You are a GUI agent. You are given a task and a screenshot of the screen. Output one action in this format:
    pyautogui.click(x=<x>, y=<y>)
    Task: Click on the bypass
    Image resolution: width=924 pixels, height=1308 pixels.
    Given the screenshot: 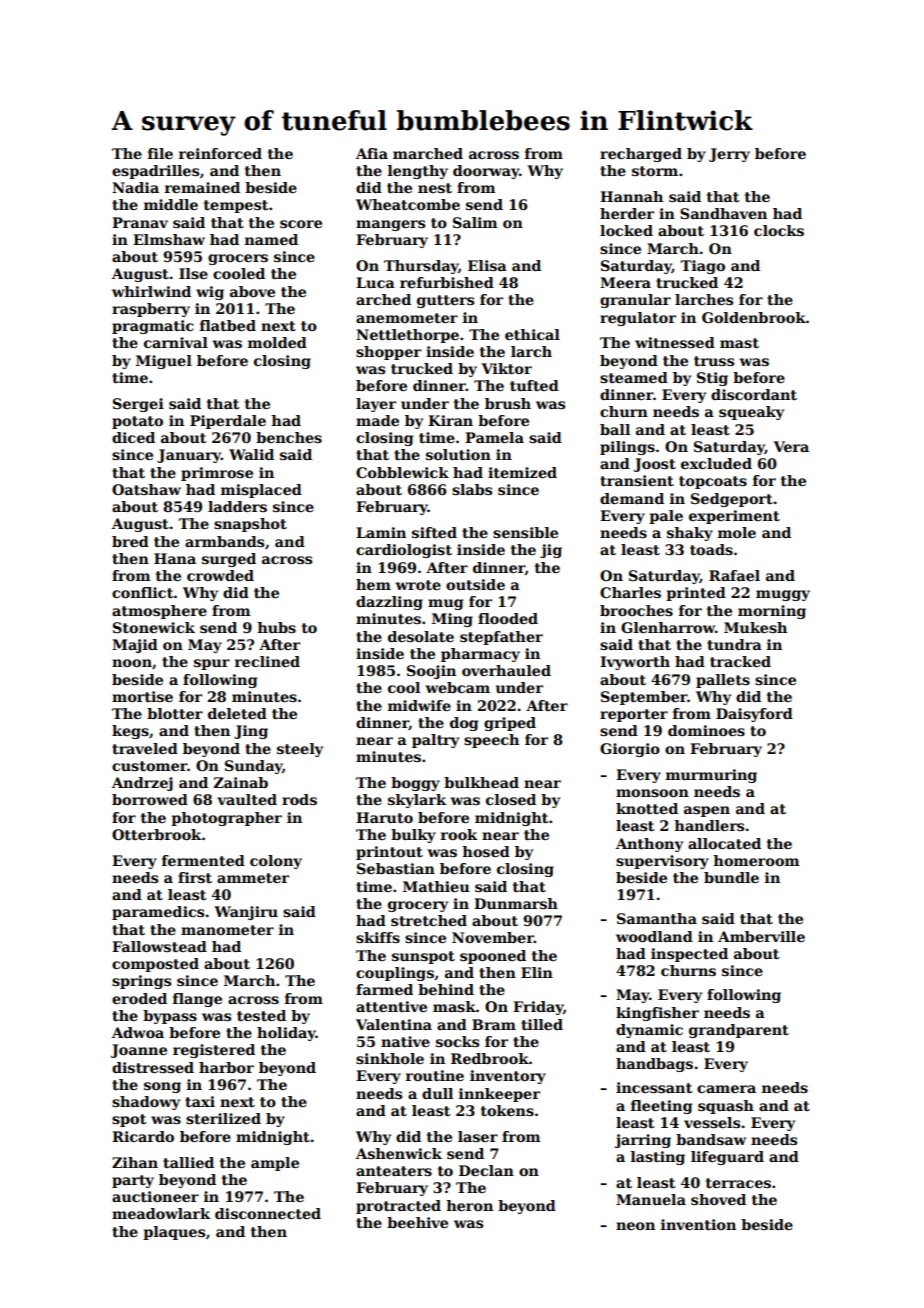 What is the action you would take?
    pyautogui.click(x=170, y=1017)
